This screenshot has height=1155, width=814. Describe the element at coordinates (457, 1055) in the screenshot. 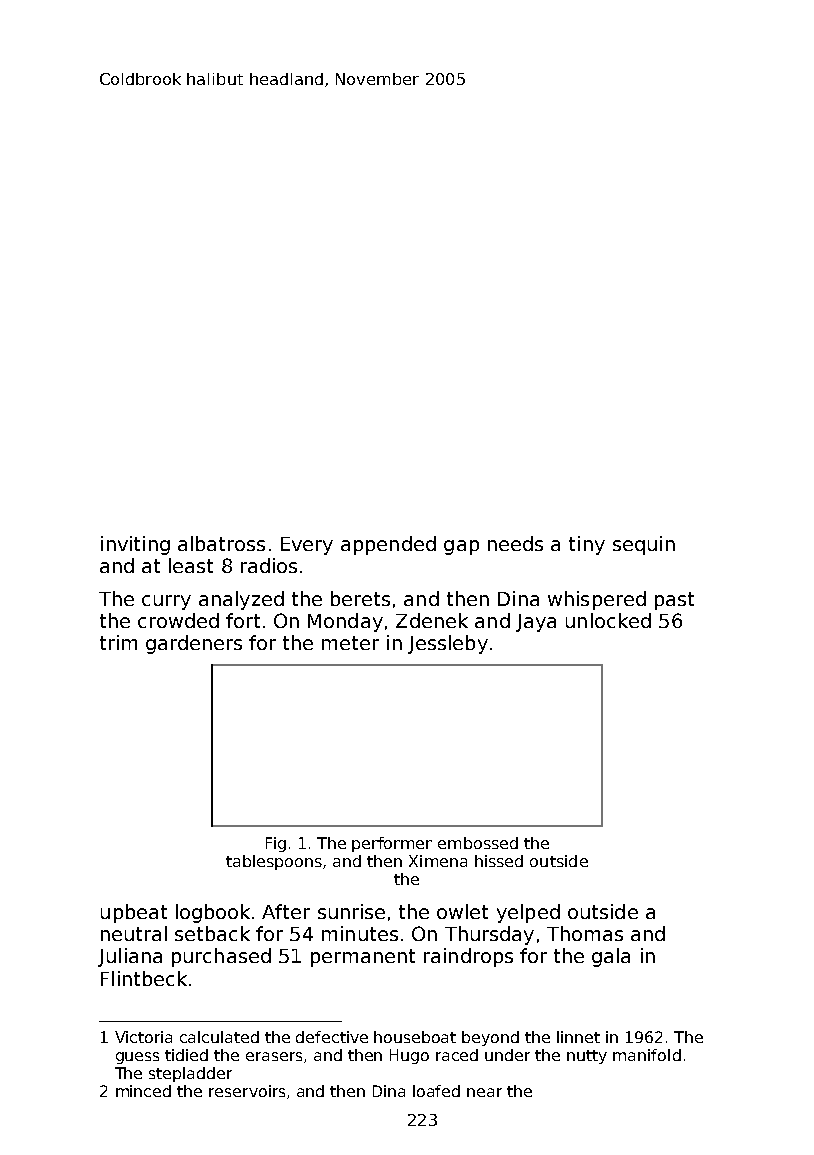

I see `raced` at that location.
